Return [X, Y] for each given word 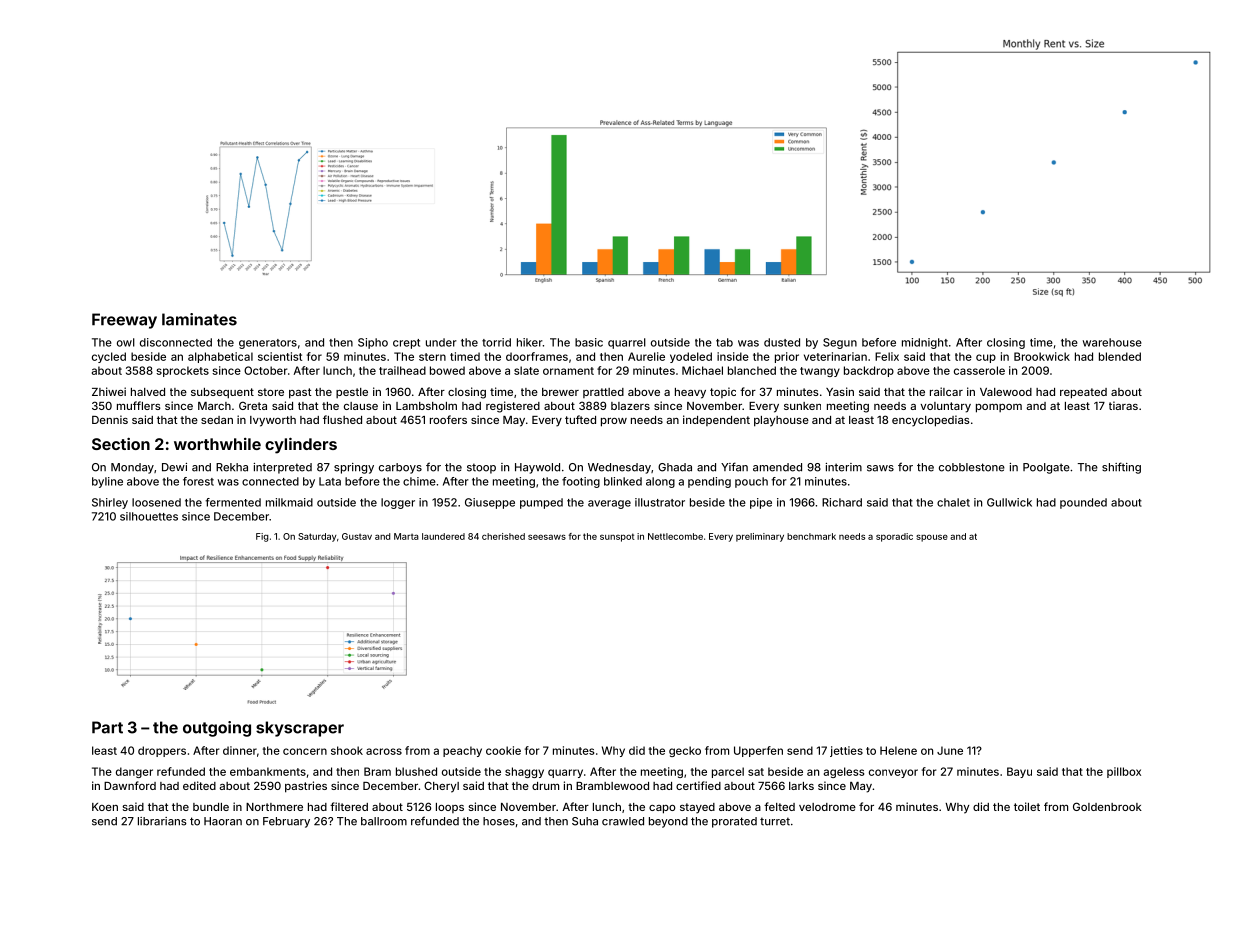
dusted [782, 342]
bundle [211, 807]
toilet [1027, 806]
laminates [199, 319]
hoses [499, 821]
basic [589, 342]
